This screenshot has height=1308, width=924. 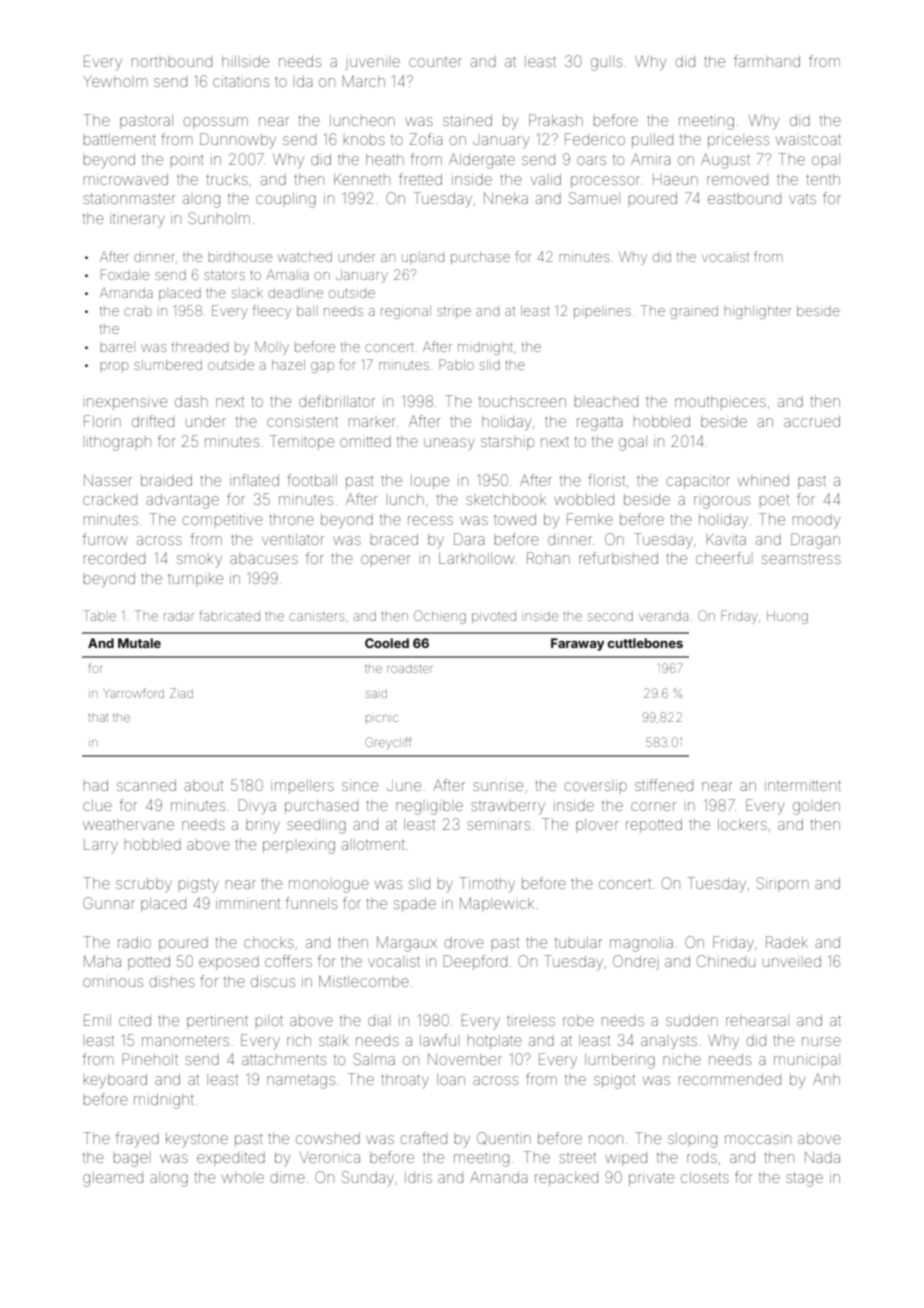 I want to click on hazel, so click(x=288, y=365).
